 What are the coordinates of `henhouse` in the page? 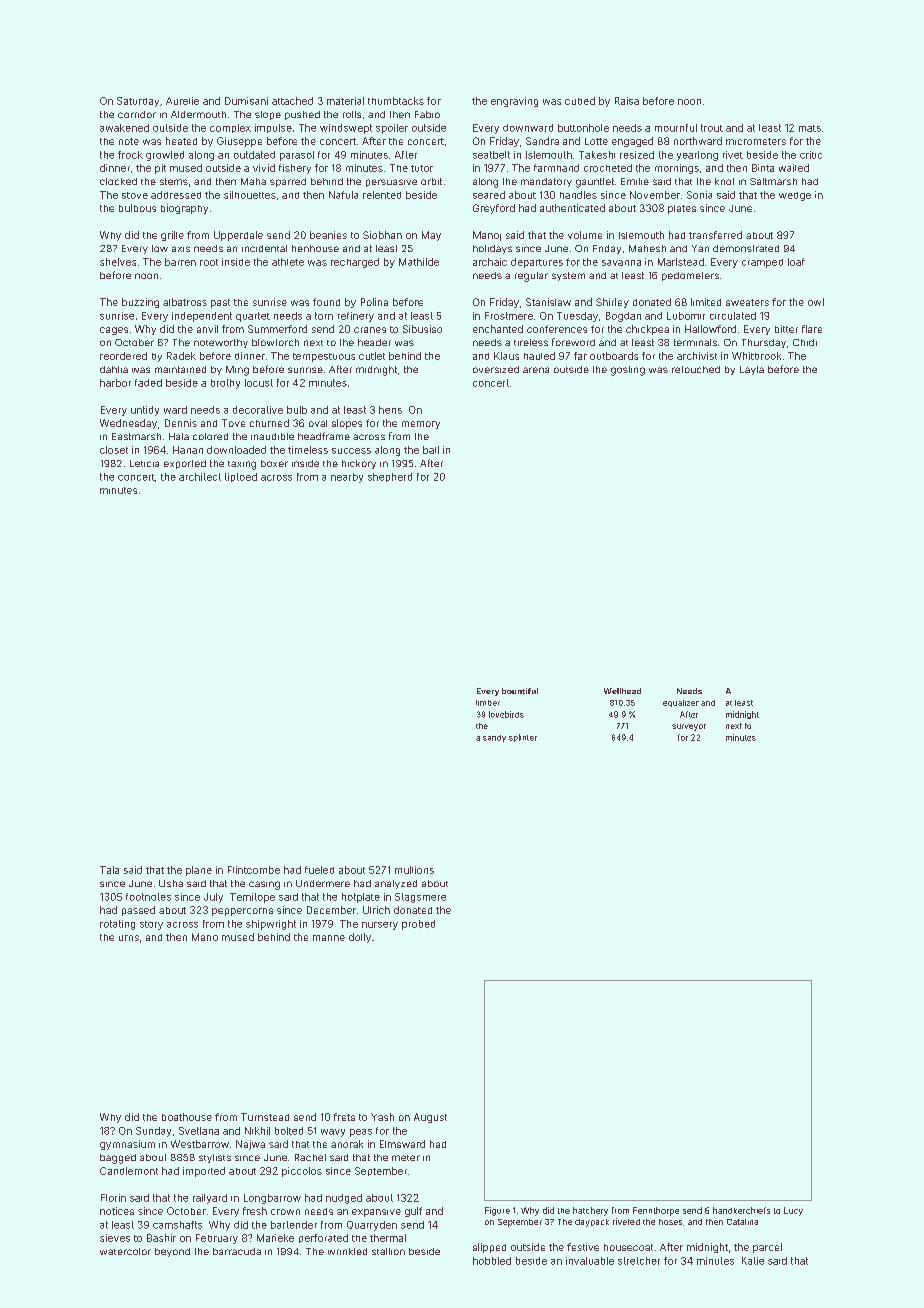 It's located at (315, 248).
